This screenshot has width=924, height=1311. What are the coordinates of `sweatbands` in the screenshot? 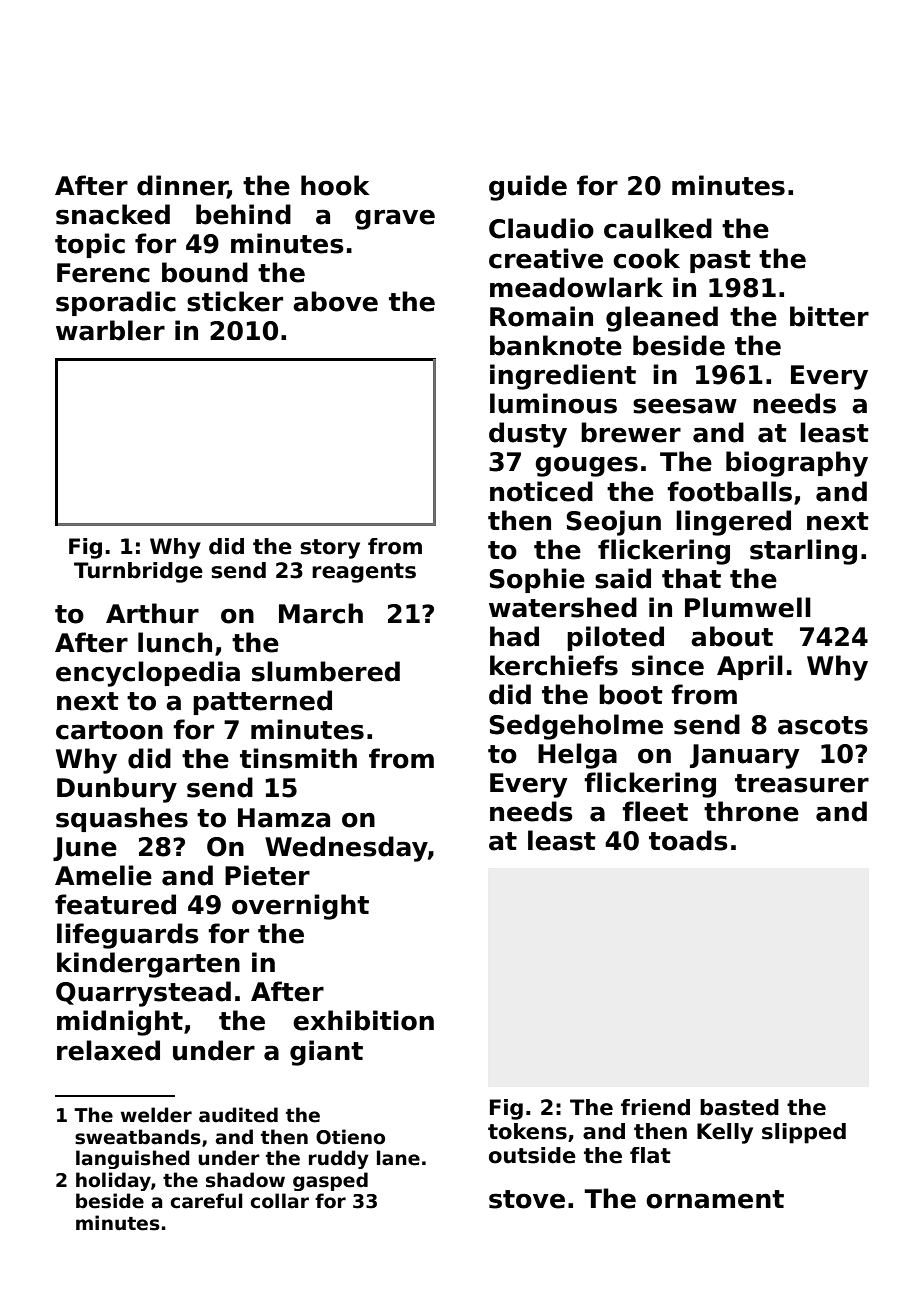 It's located at (138, 1137).
